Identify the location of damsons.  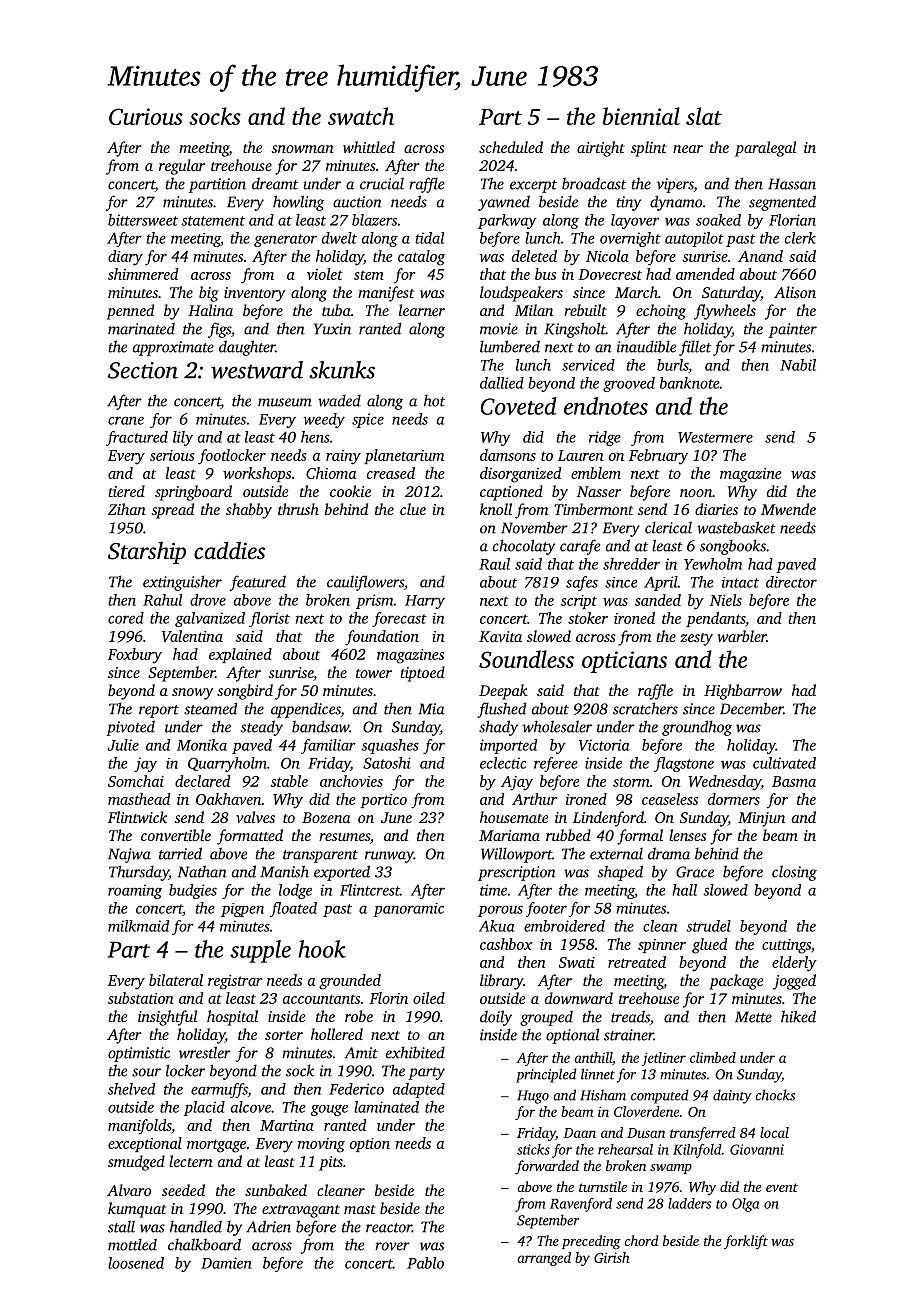
(508, 455).
